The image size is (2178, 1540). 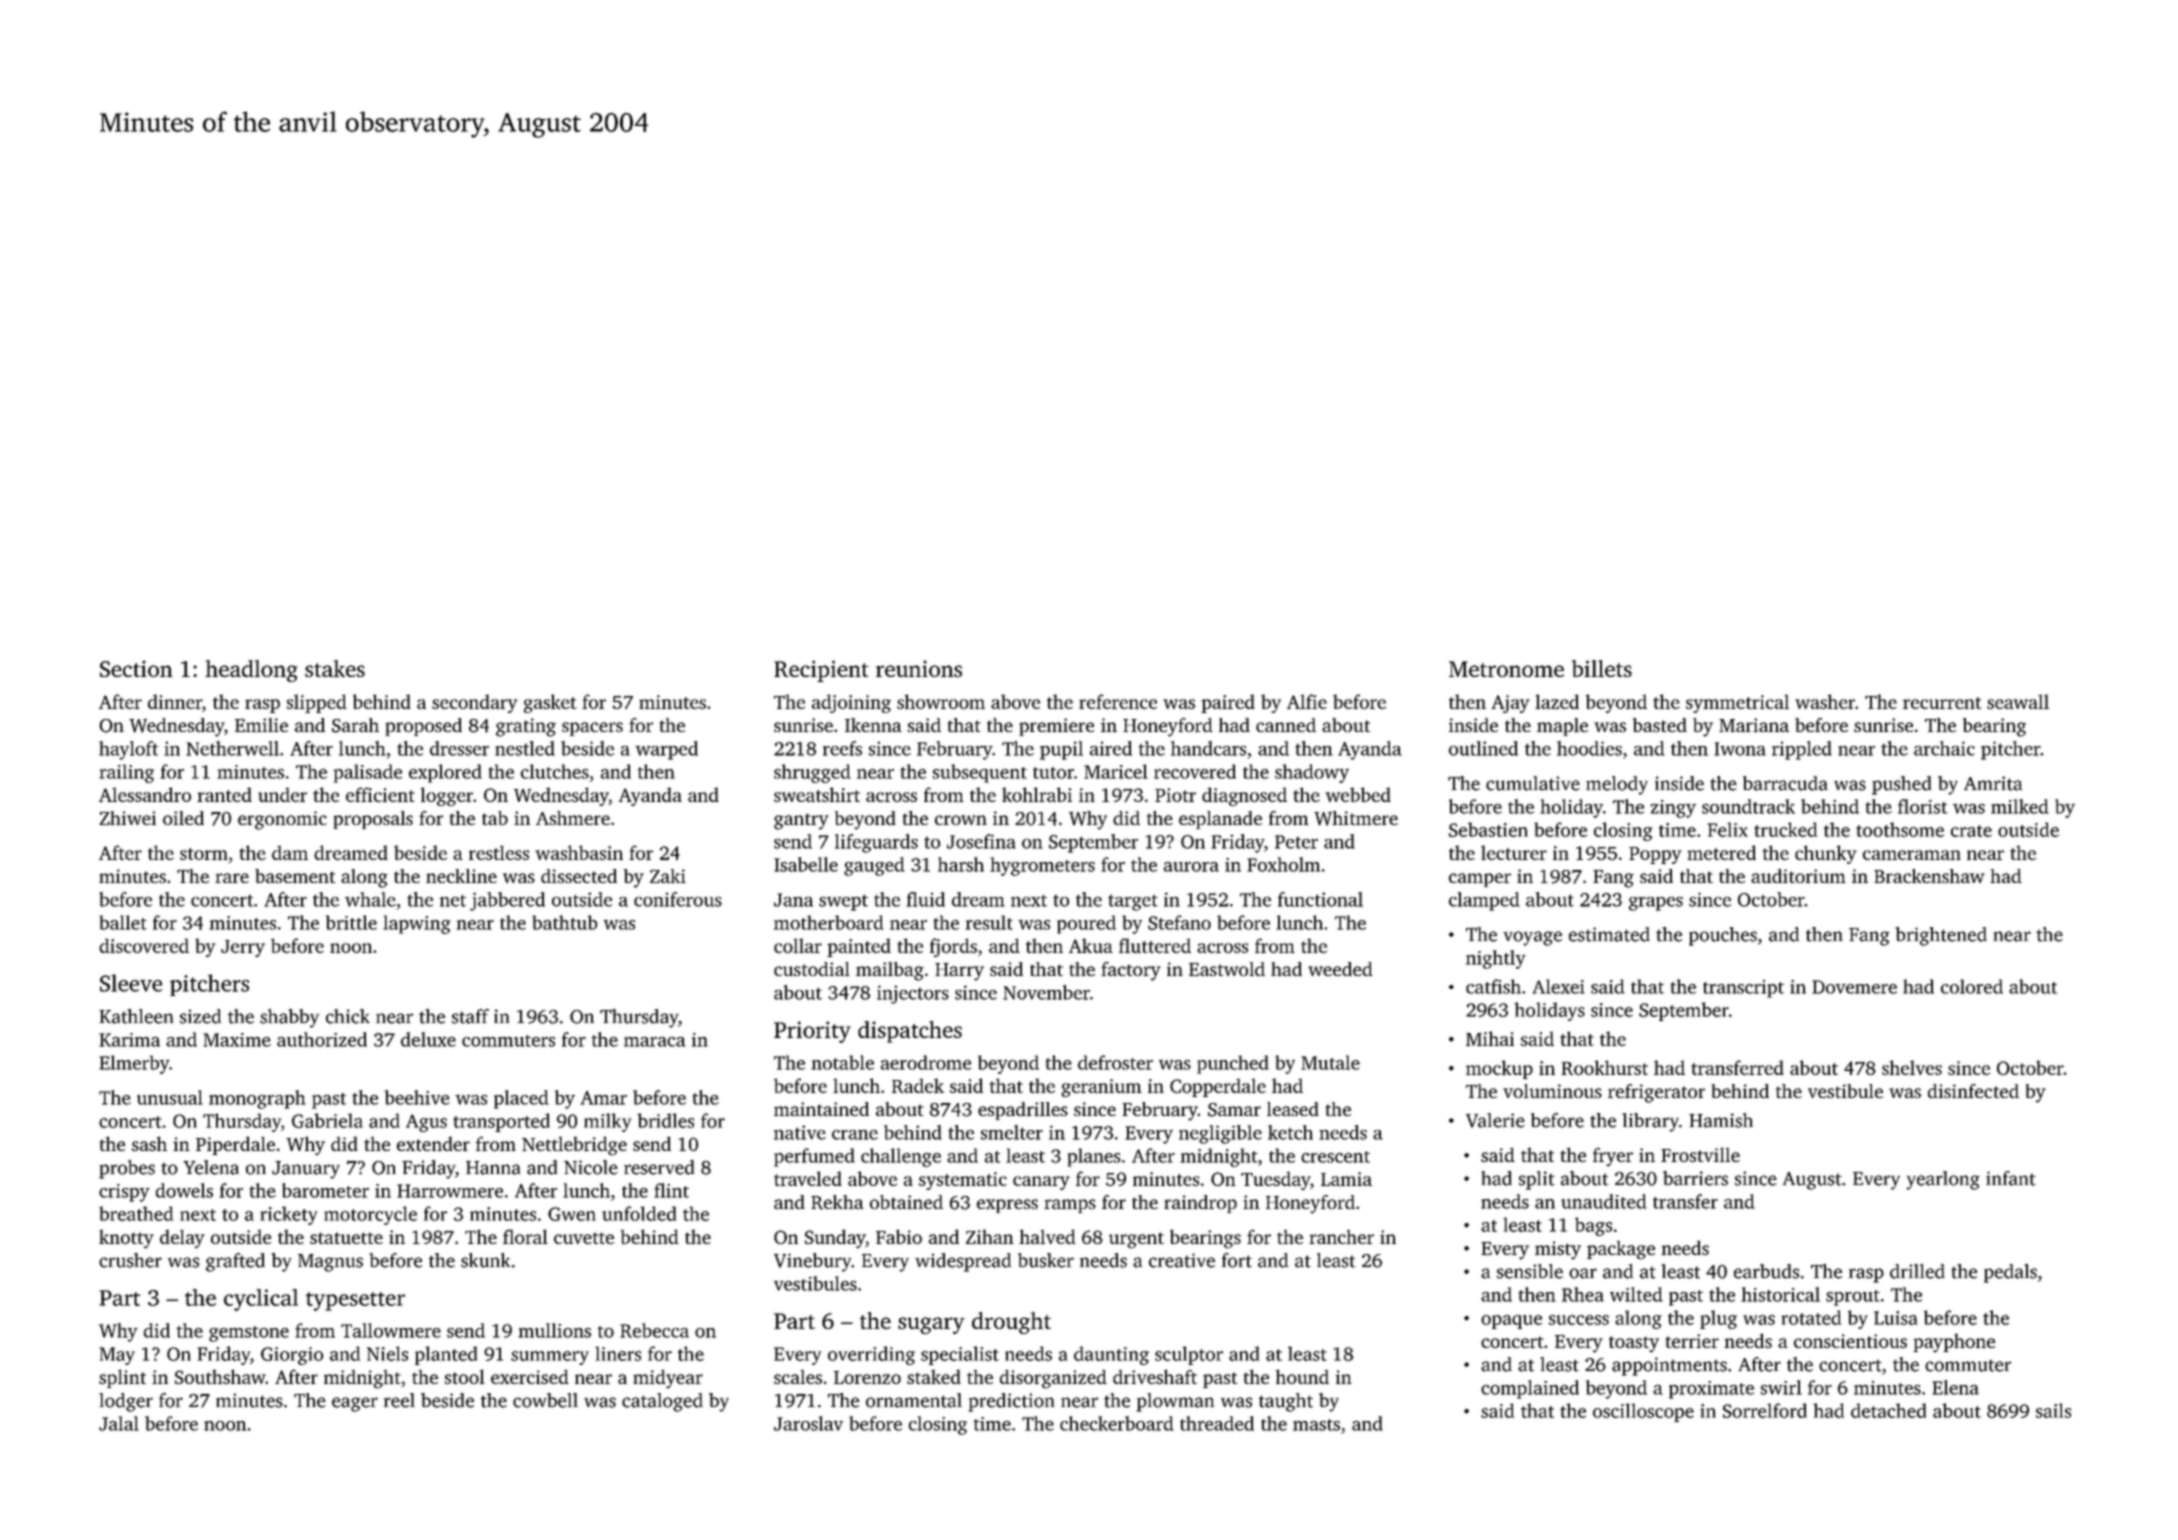 What do you see at coordinates (1602, 668) in the page?
I see `billets` at bounding box center [1602, 668].
